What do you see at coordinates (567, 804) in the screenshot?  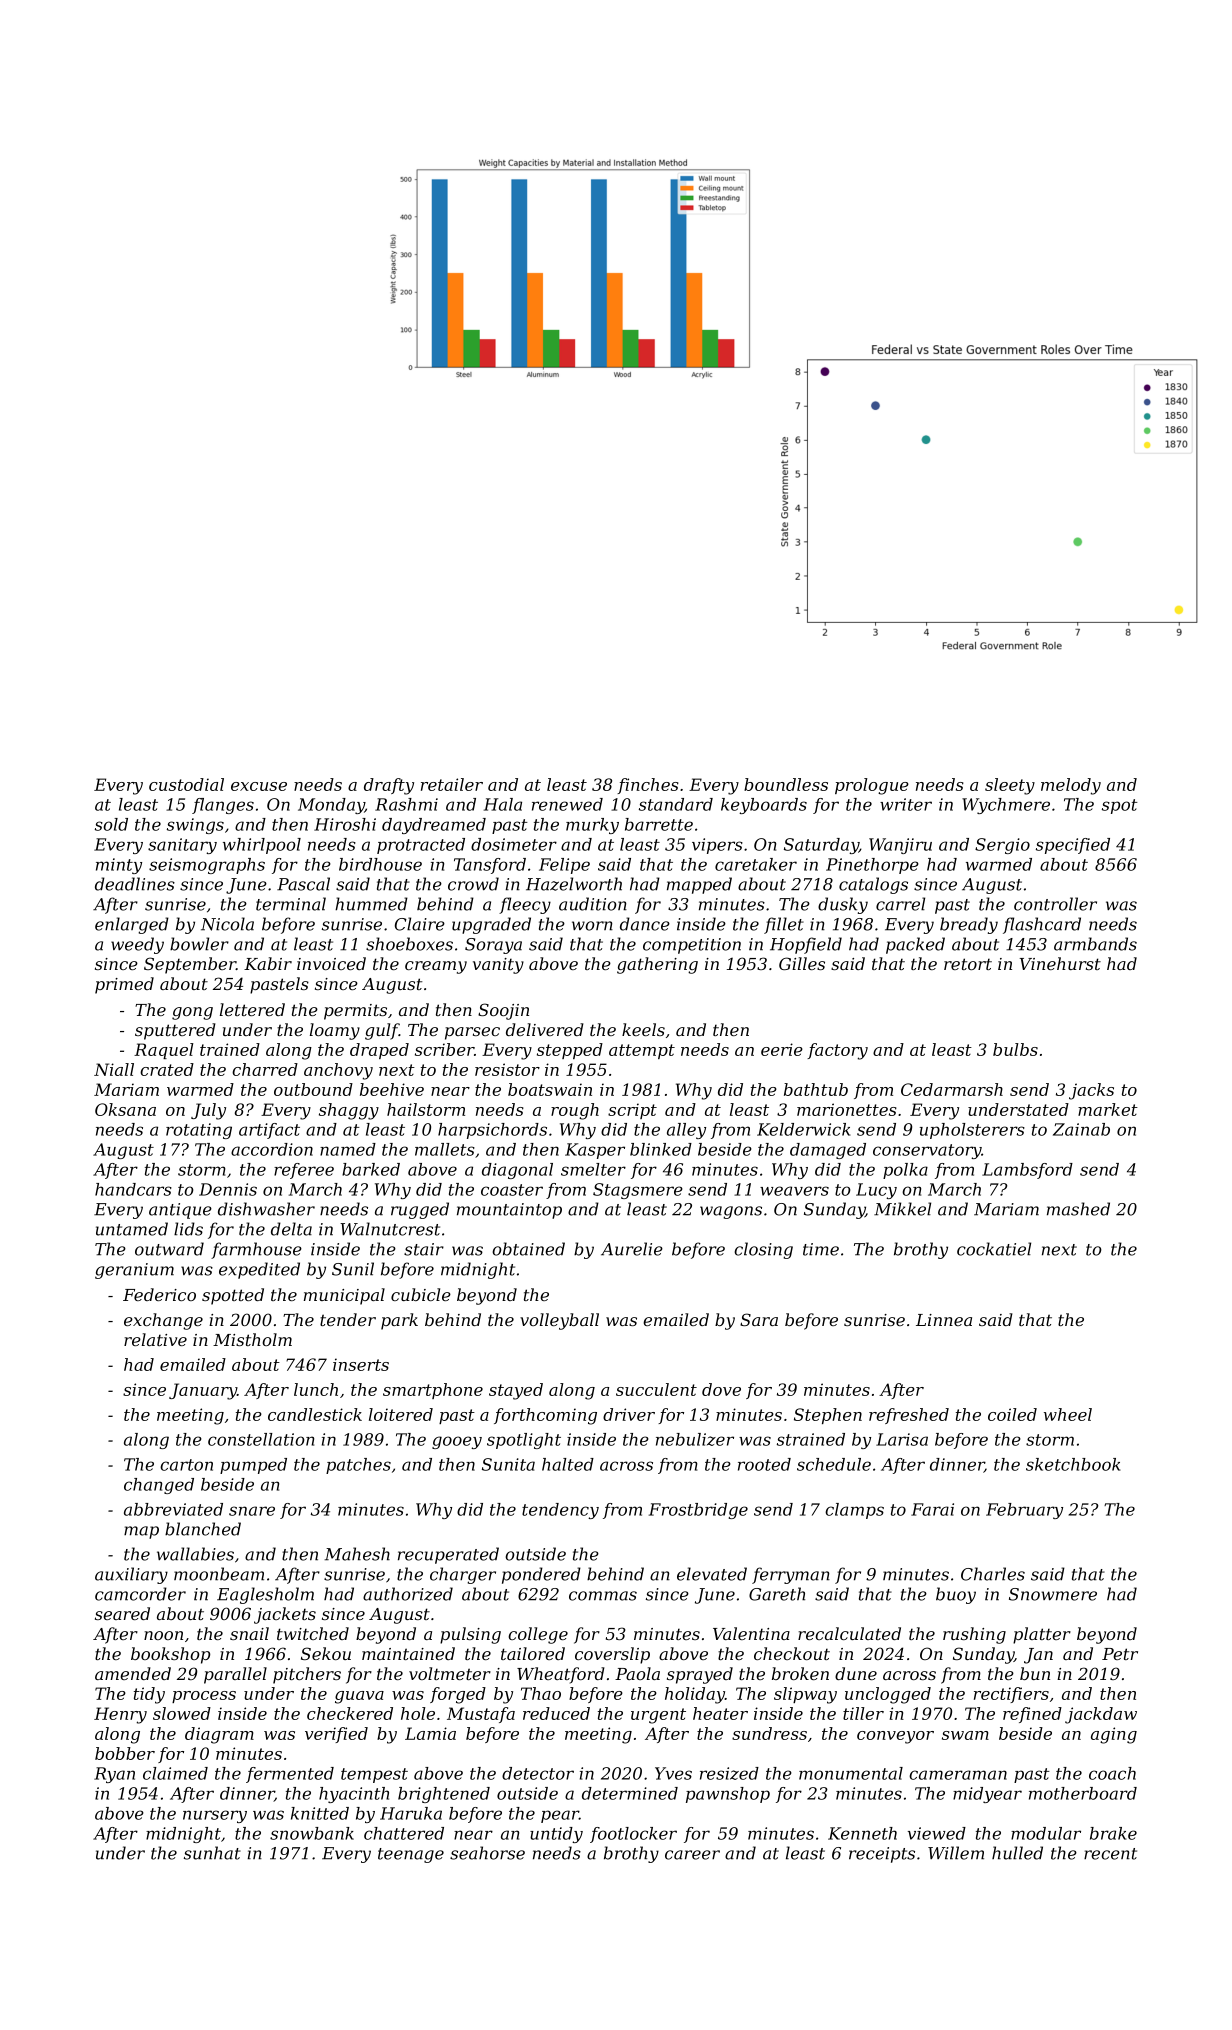 I see `renewed` at bounding box center [567, 804].
